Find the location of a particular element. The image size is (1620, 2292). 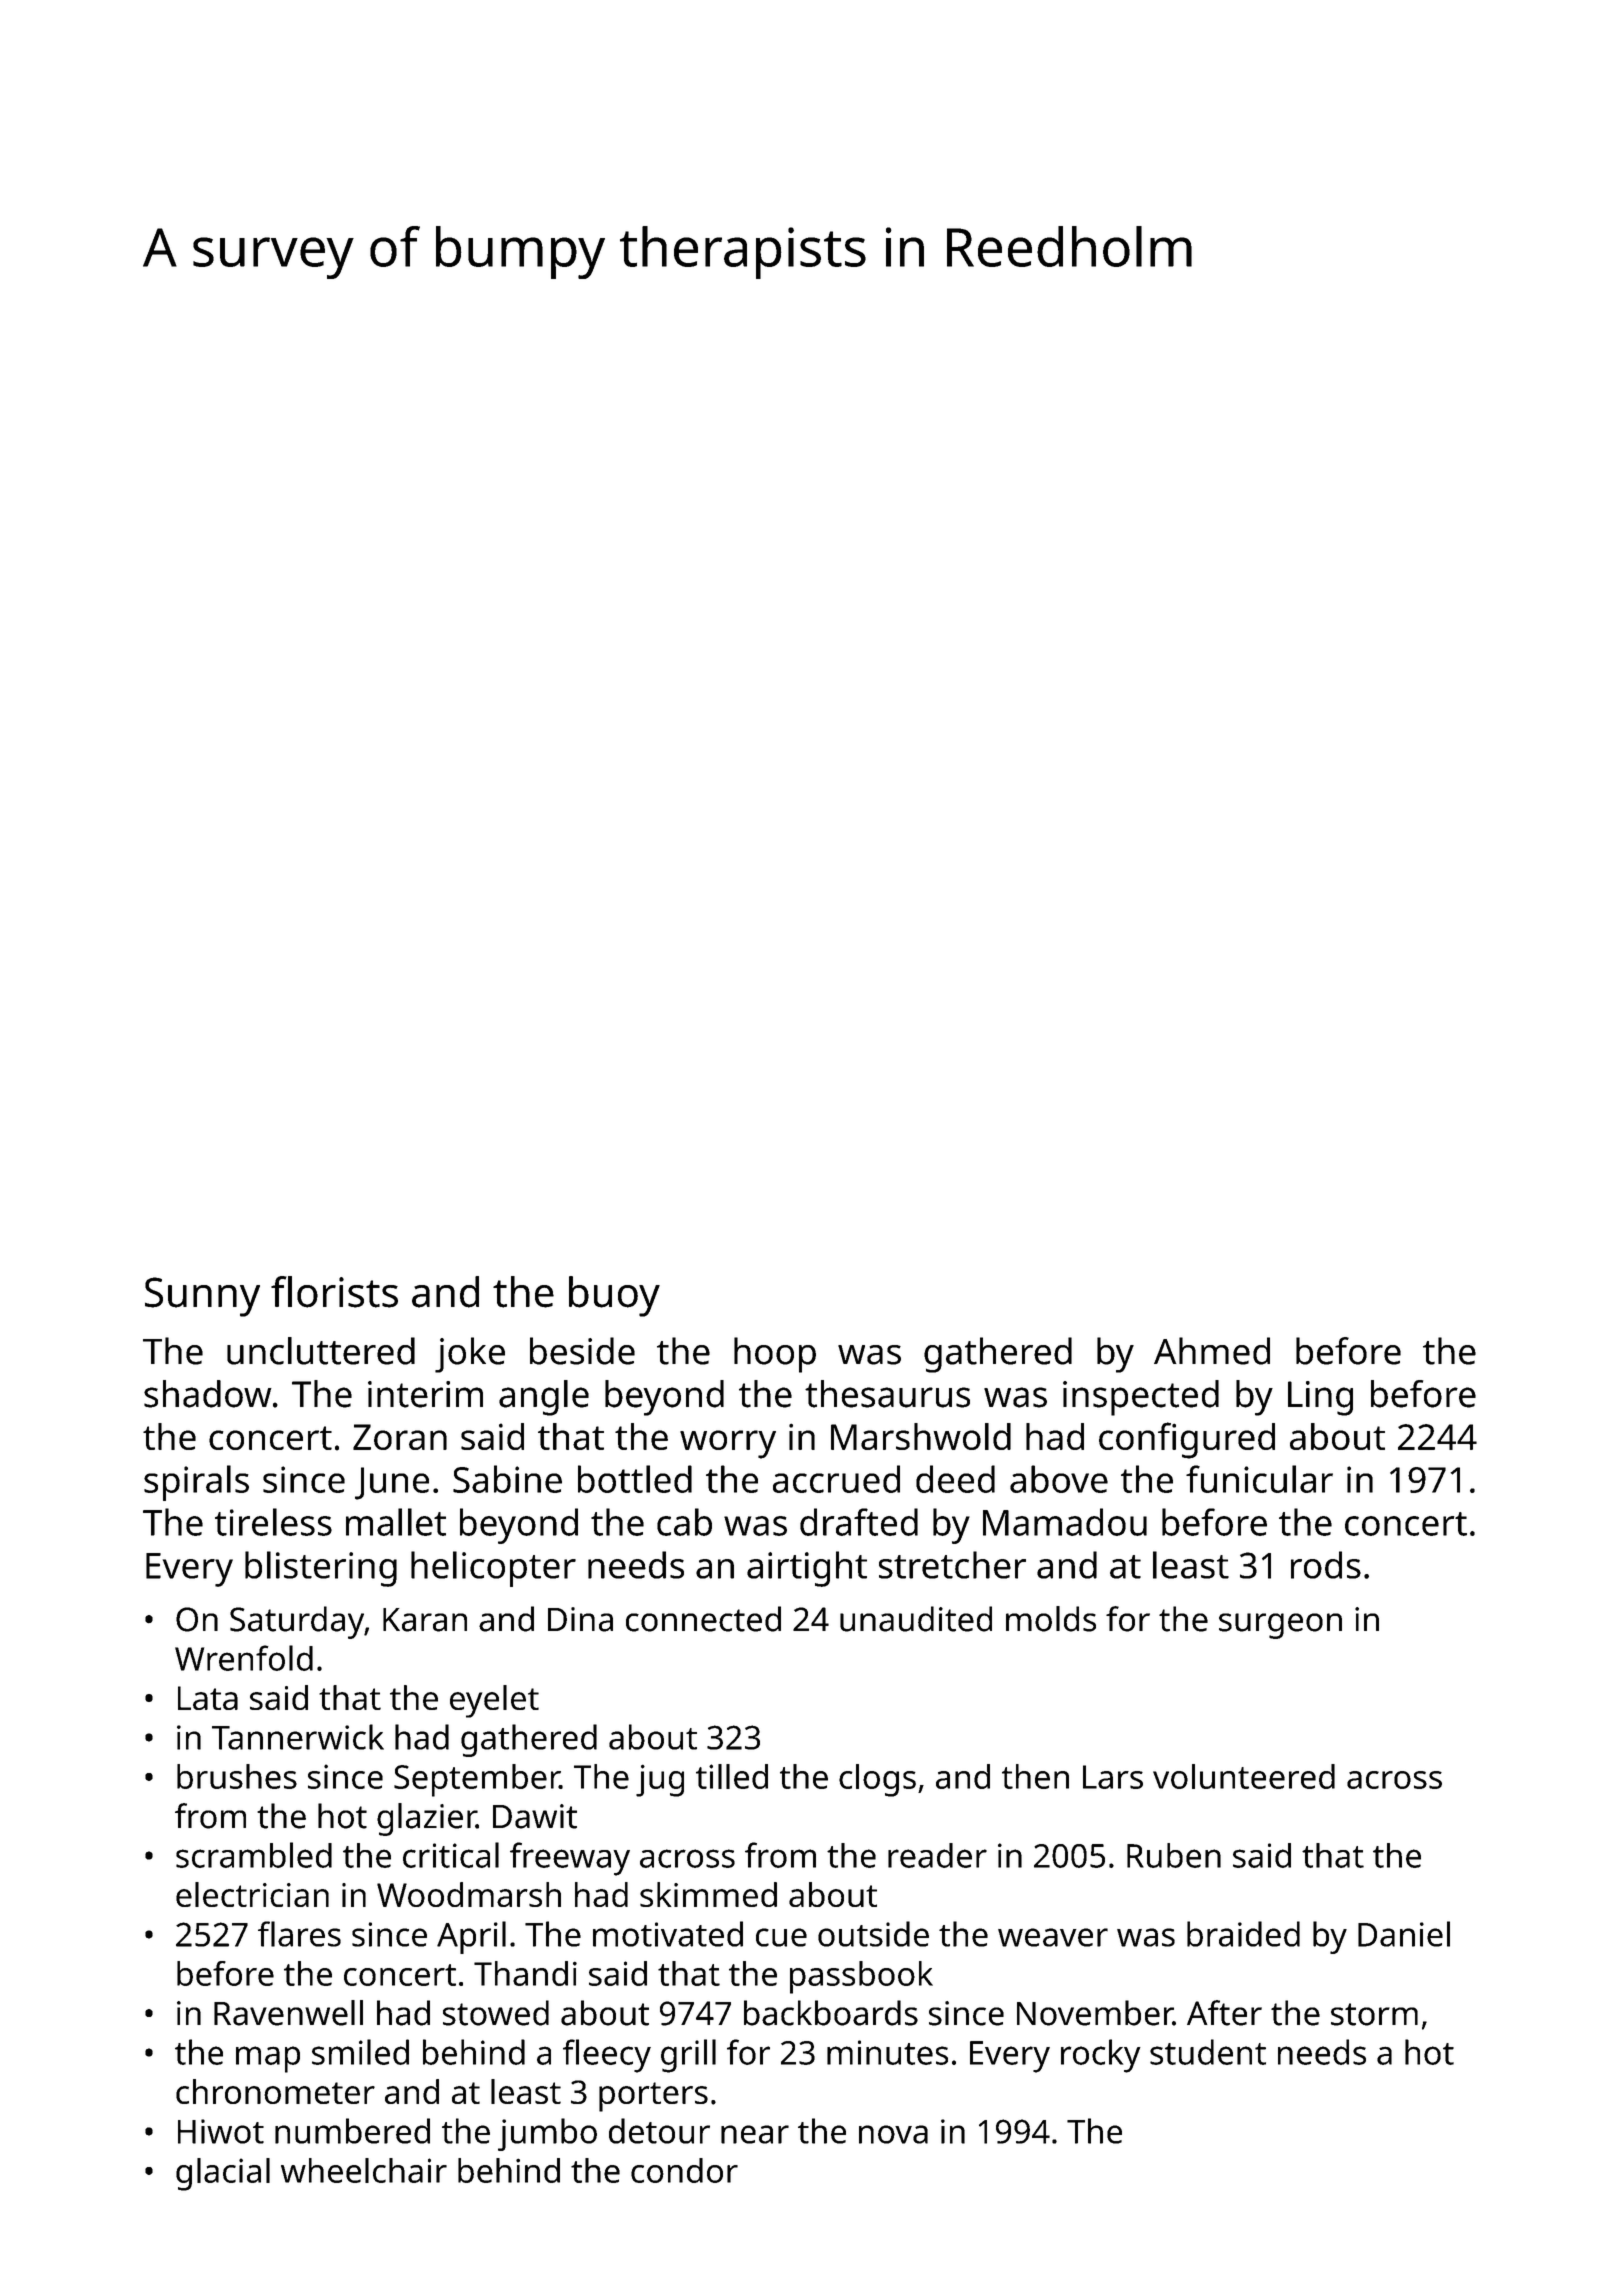

Ahmed is located at coordinates (1212, 1351).
